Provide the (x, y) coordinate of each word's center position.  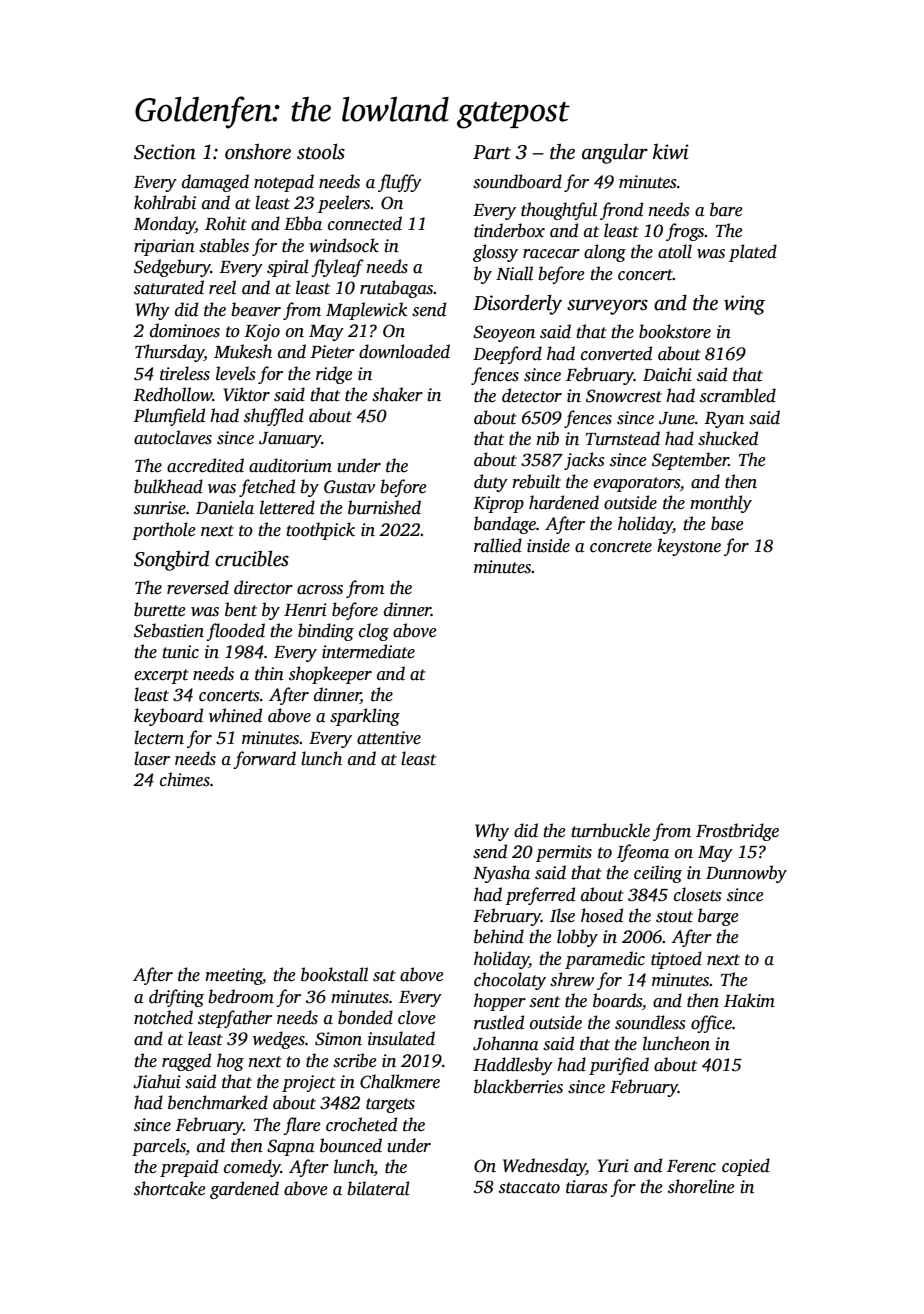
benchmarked (218, 1102)
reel (222, 287)
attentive (389, 738)
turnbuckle (610, 830)
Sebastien (169, 630)
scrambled (738, 395)
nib (548, 438)
